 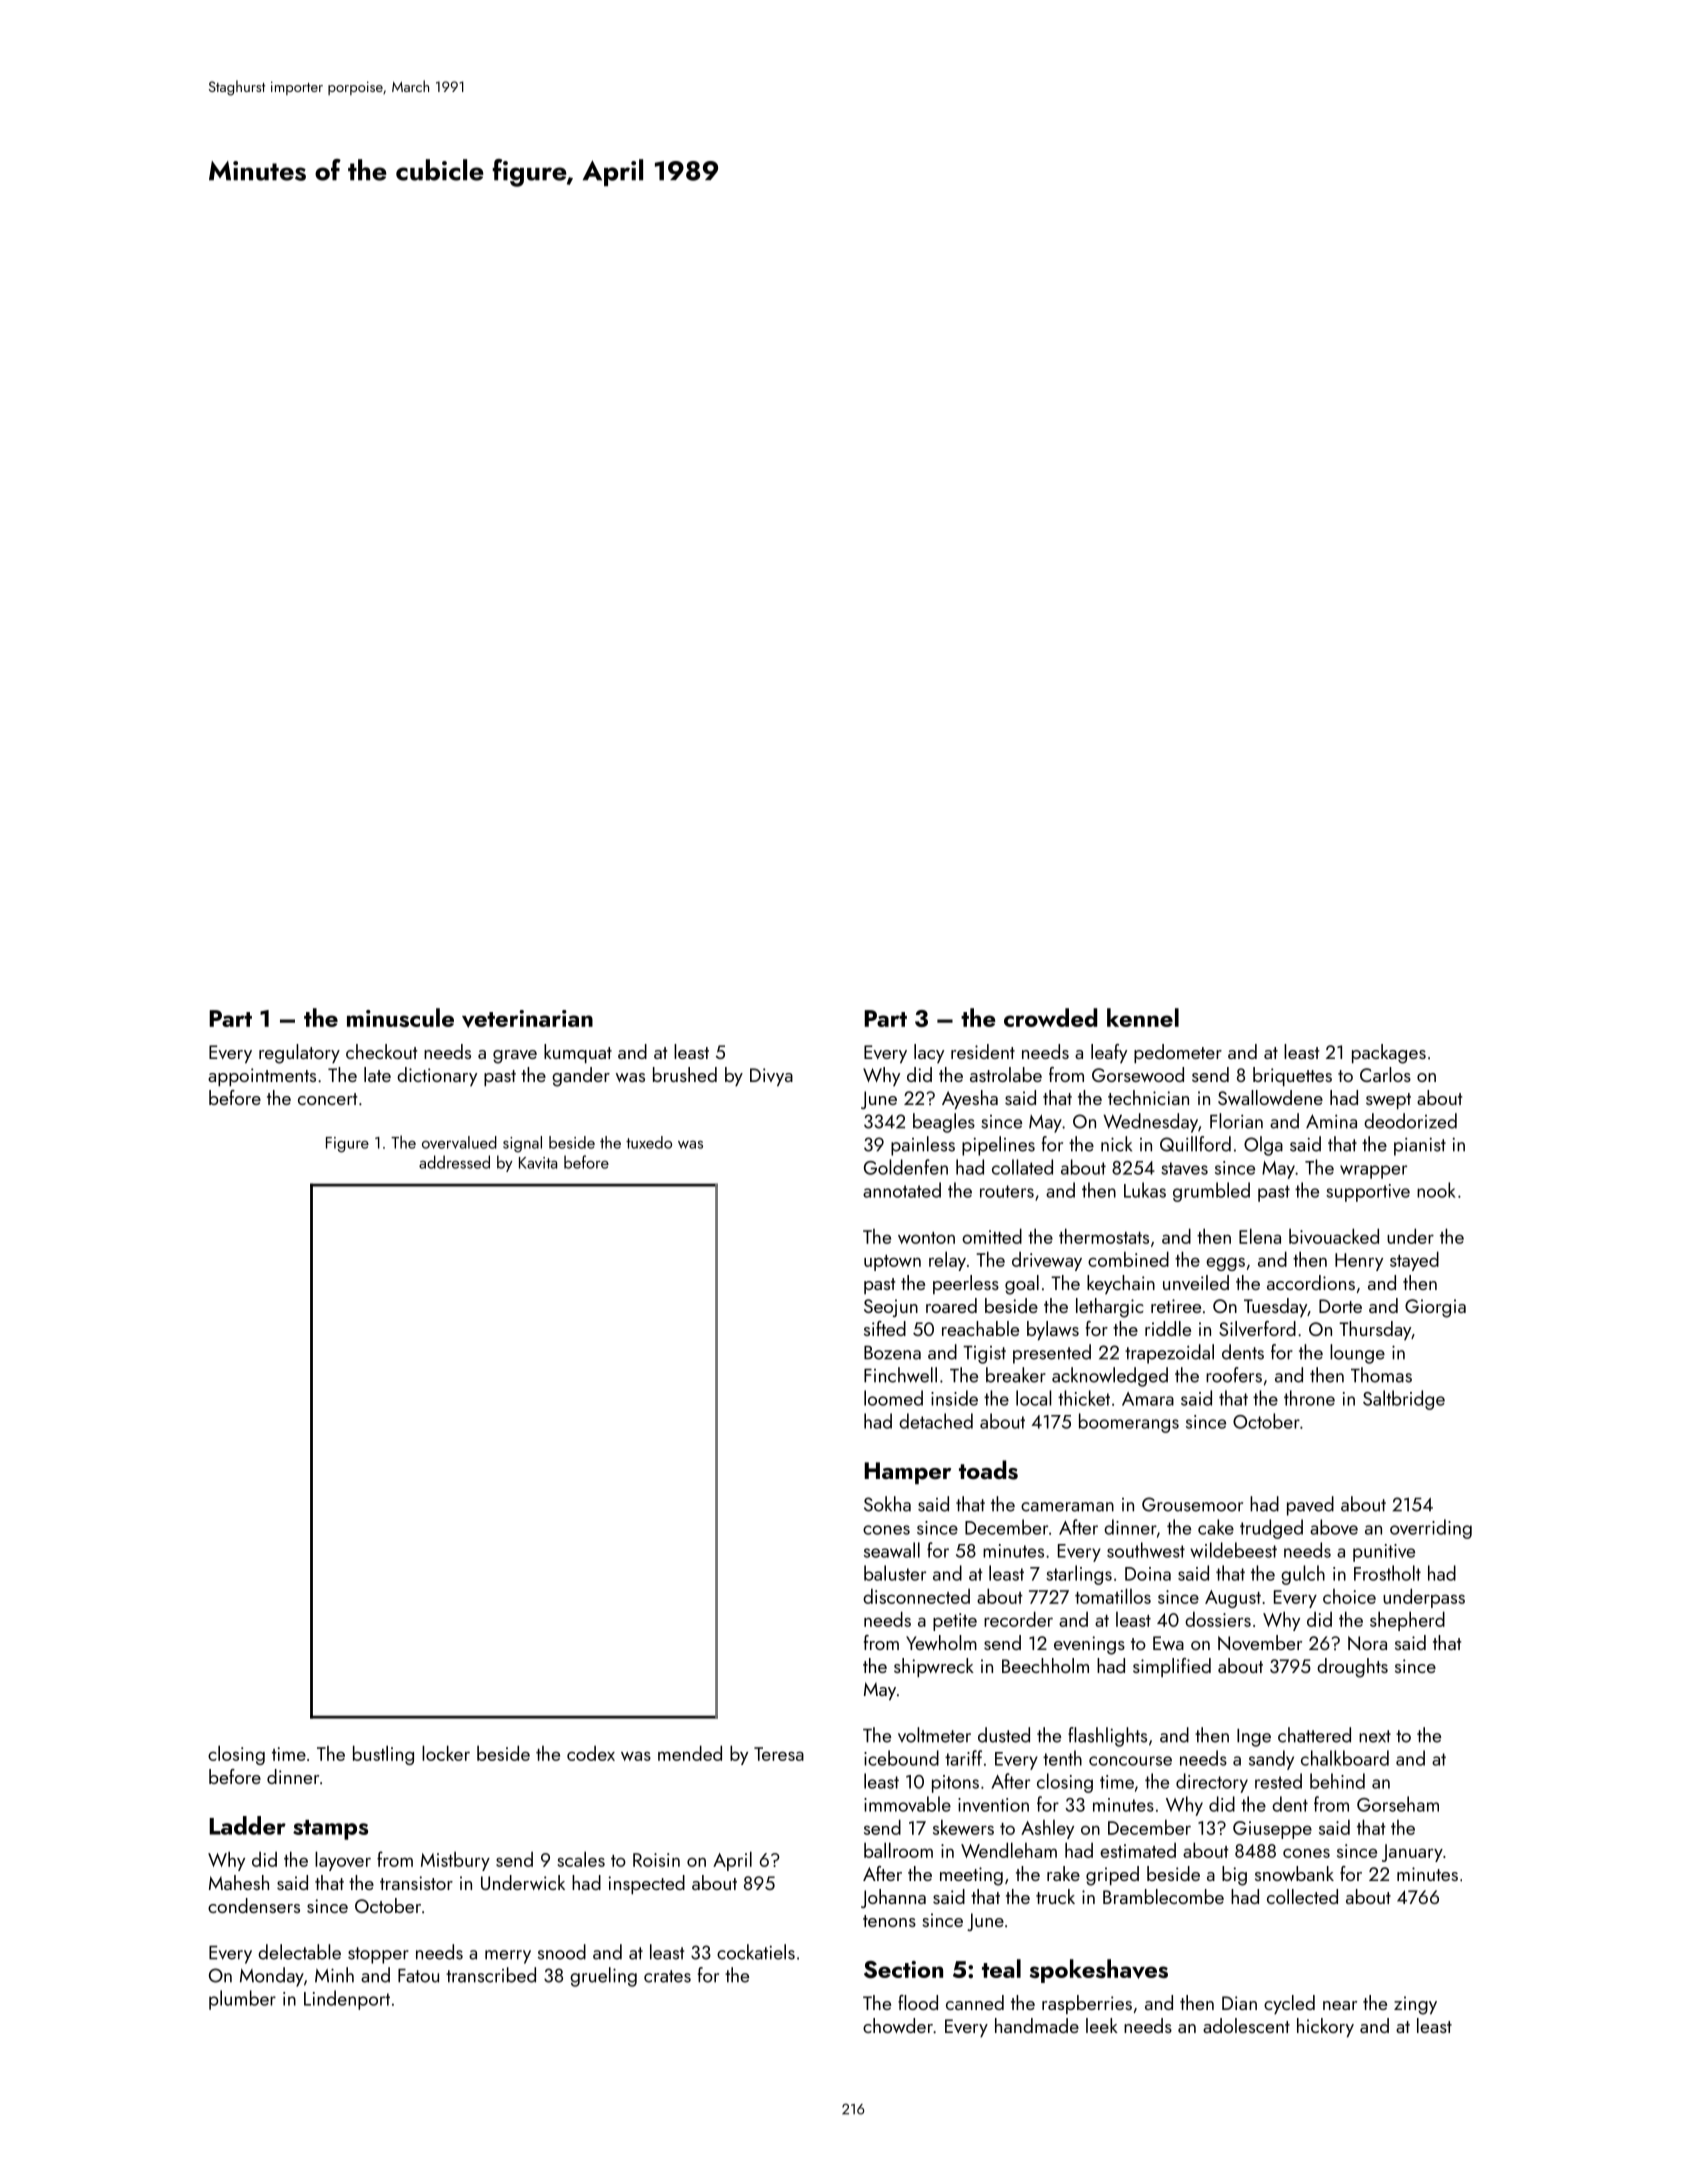 I want to click on condensers, so click(x=254, y=1905).
